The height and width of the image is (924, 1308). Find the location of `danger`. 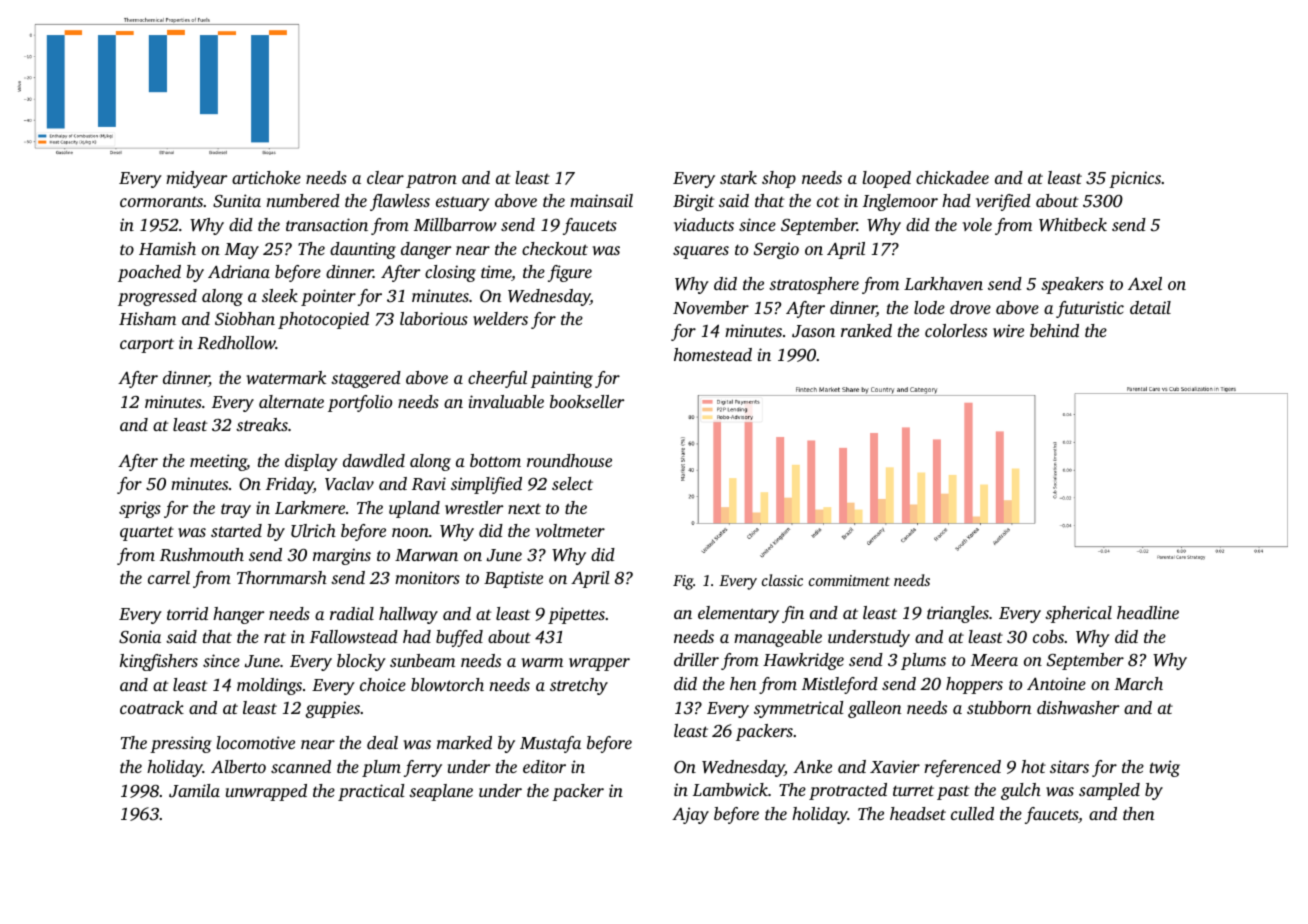

danger is located at coordinates (426, 250).
